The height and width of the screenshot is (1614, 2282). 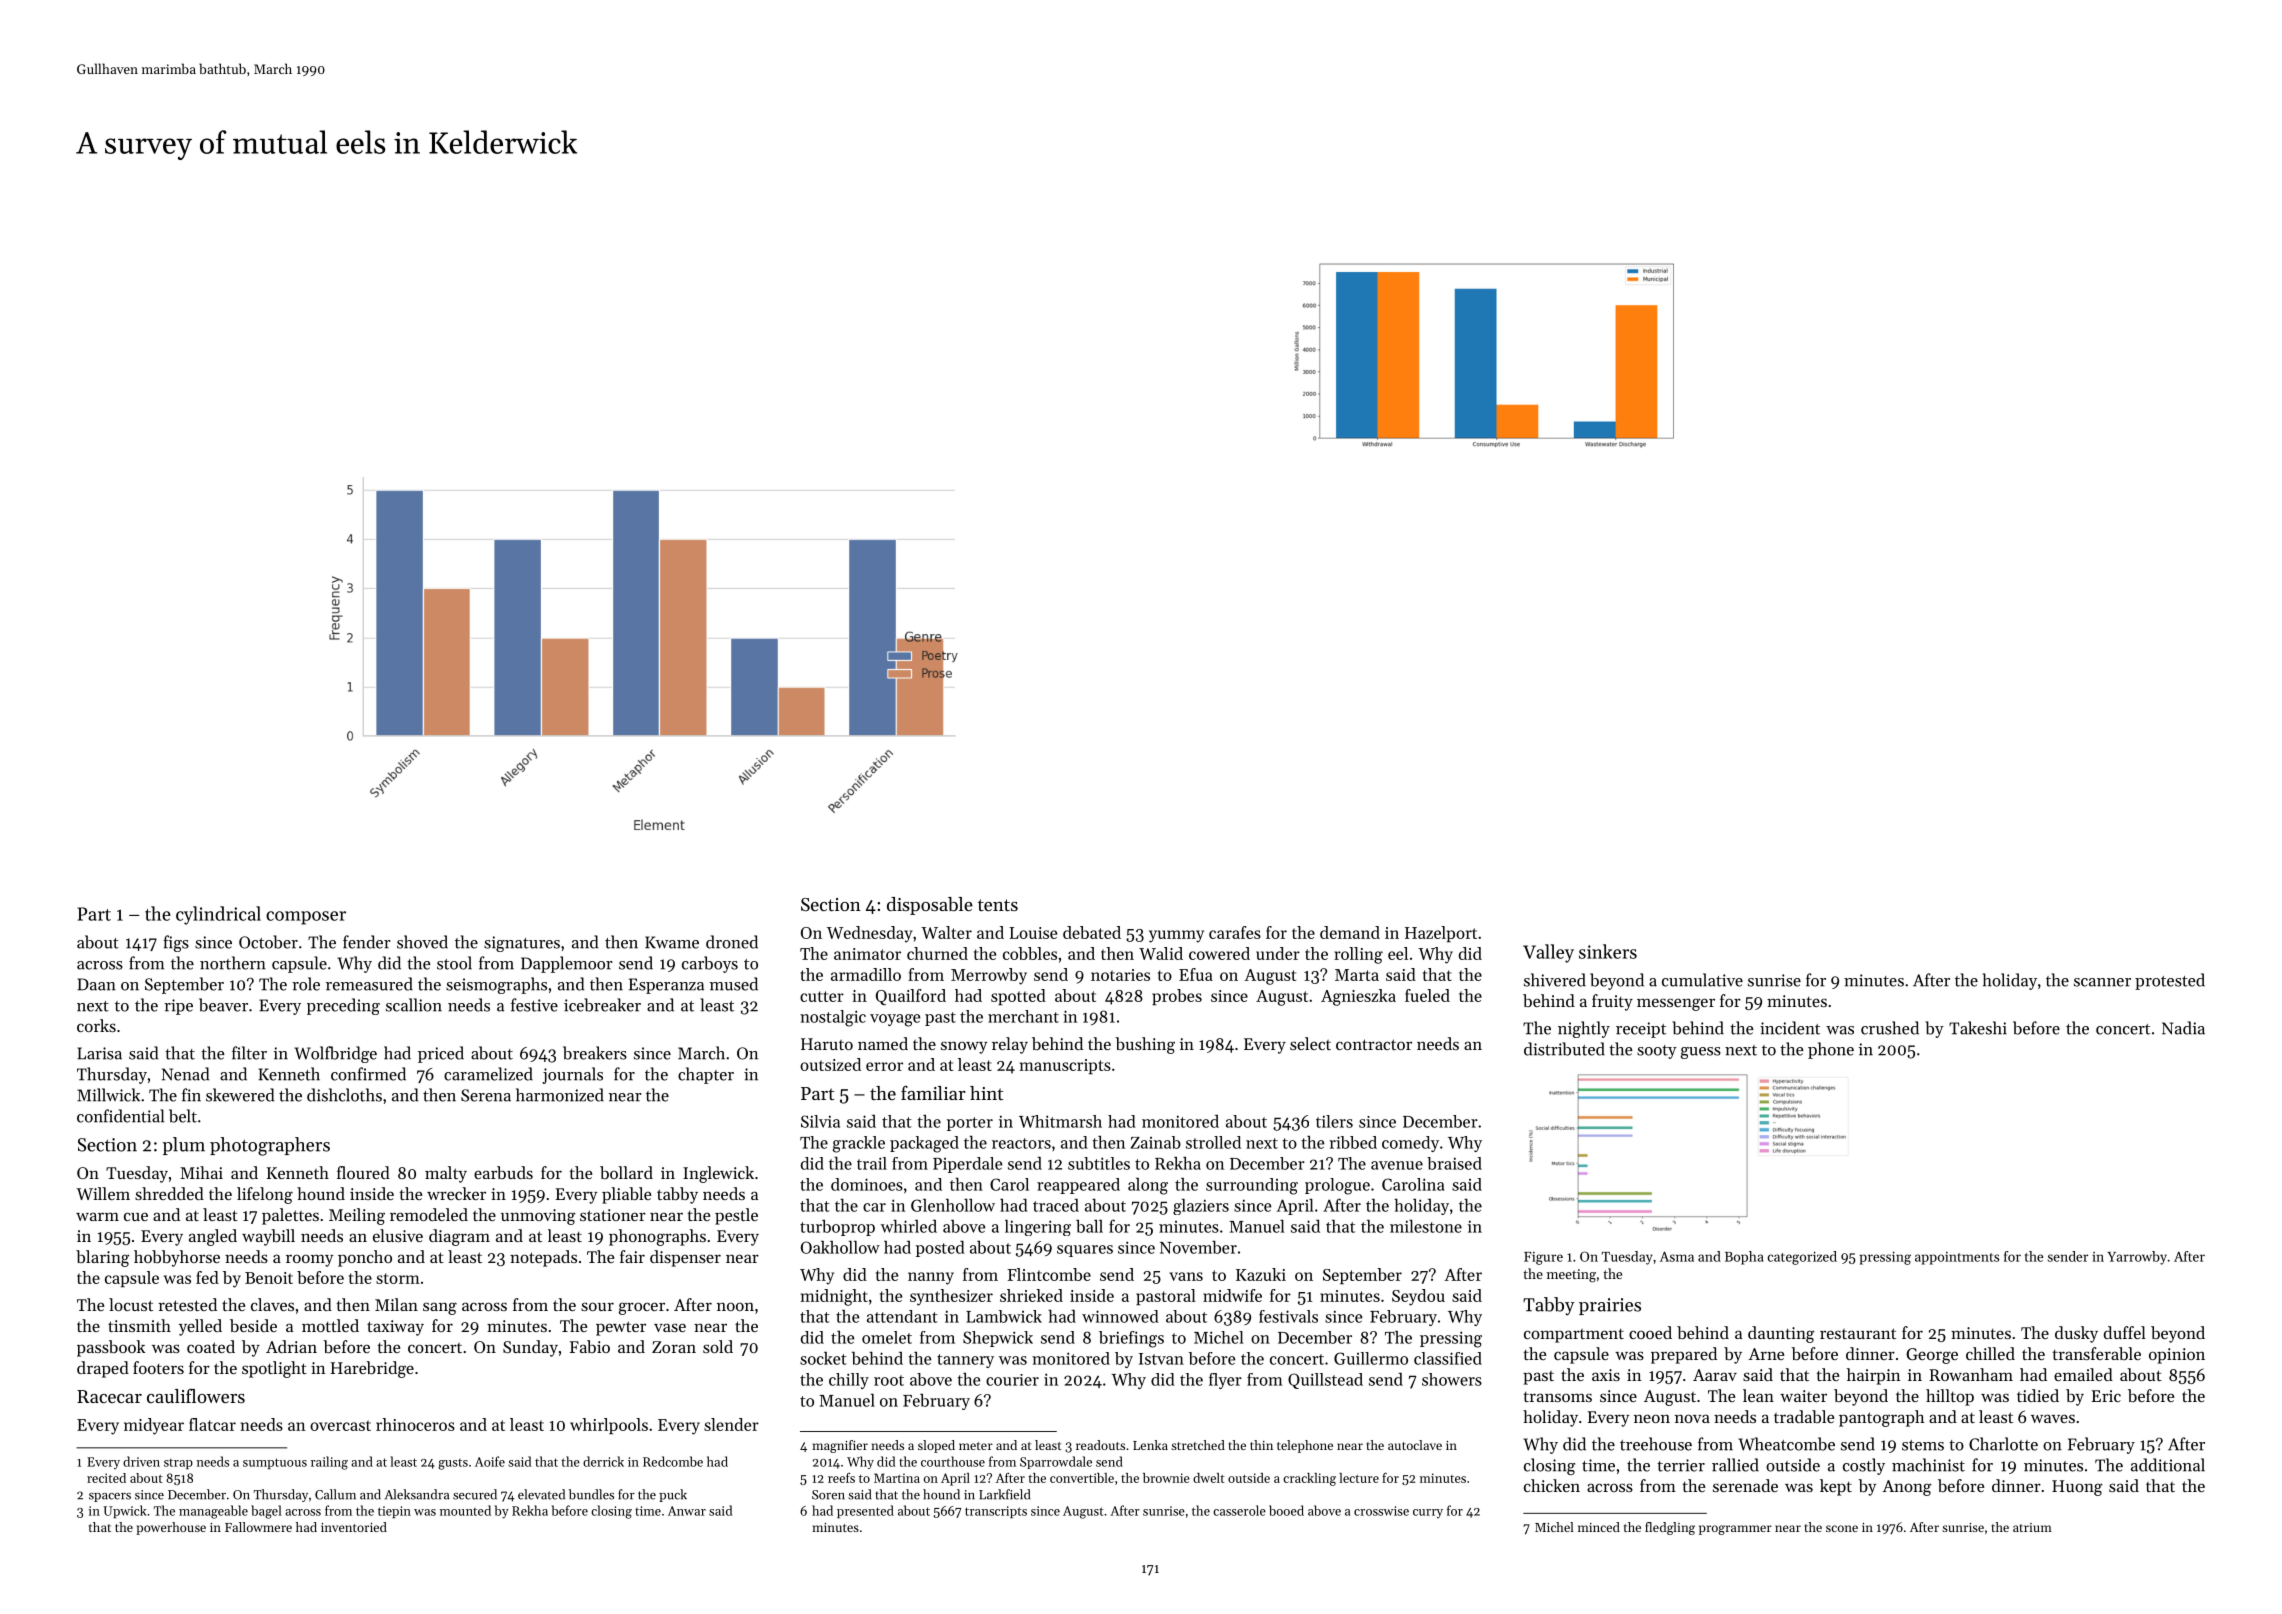 What do you see at coordinates (1441, 934) in the screenshot?
I see `Hazelport` at bounding box center [1441, 934].
